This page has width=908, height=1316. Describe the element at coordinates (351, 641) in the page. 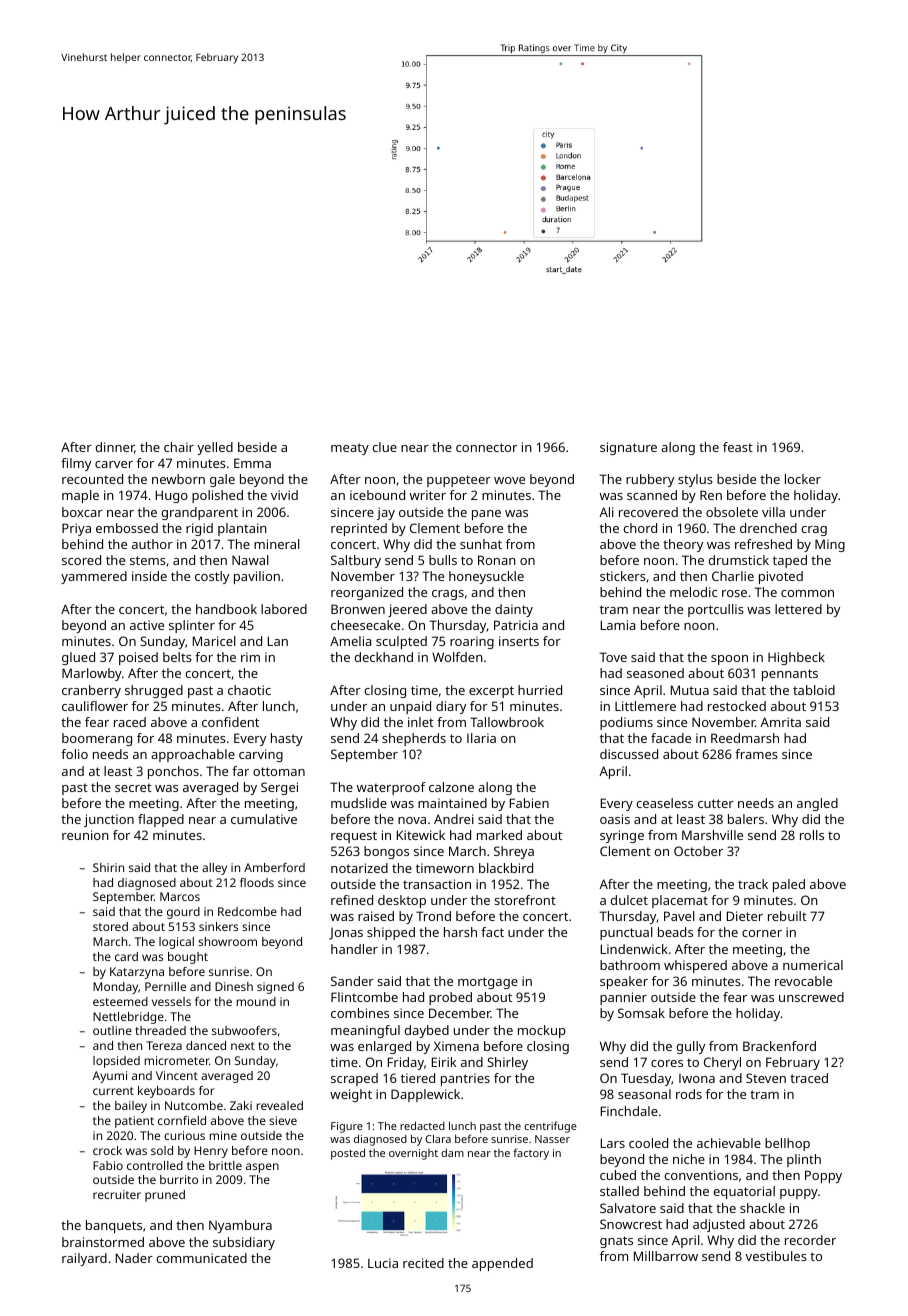

I see `Amelia` at that location.
